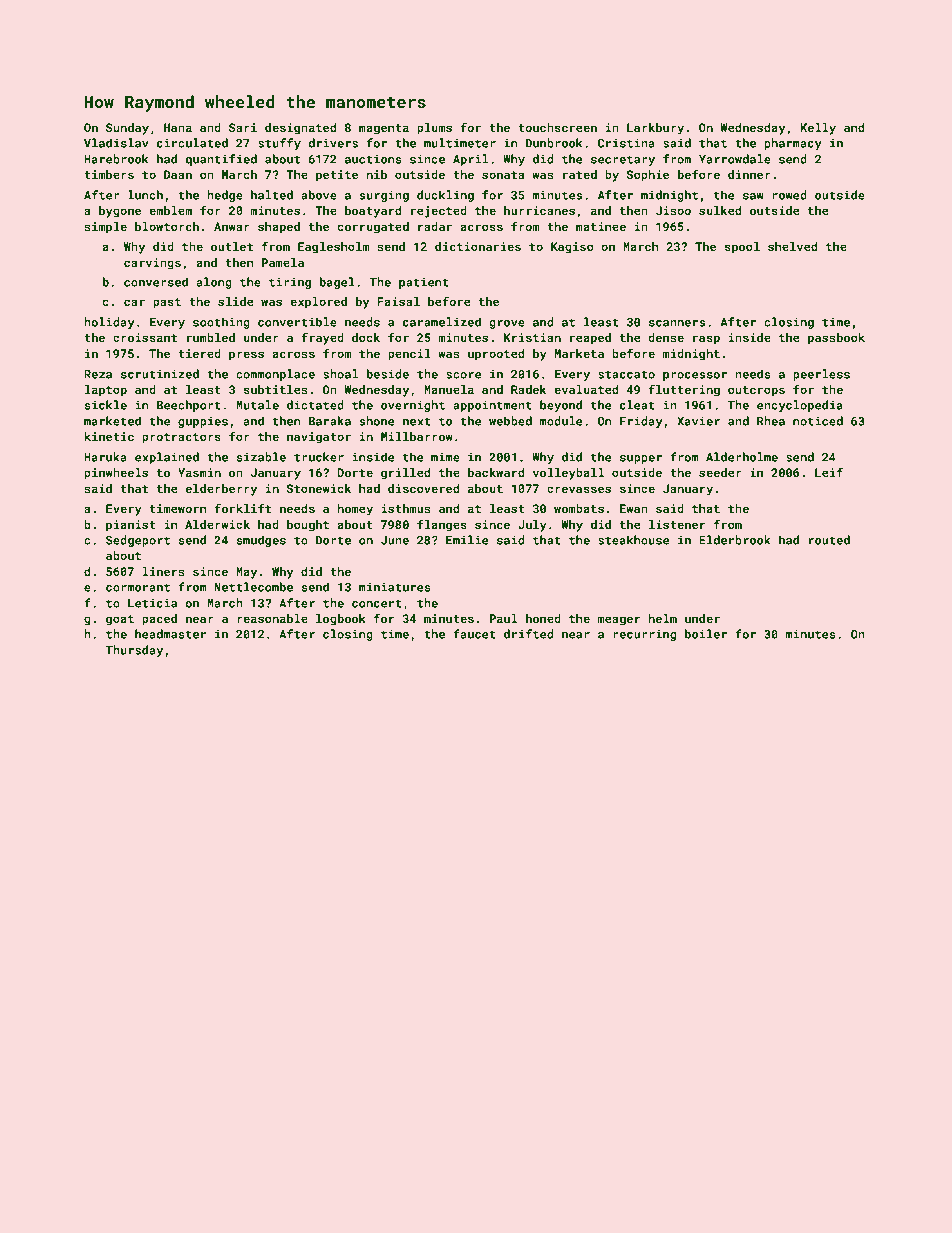  I want to click on Elderbrook, so click(735, 540).
